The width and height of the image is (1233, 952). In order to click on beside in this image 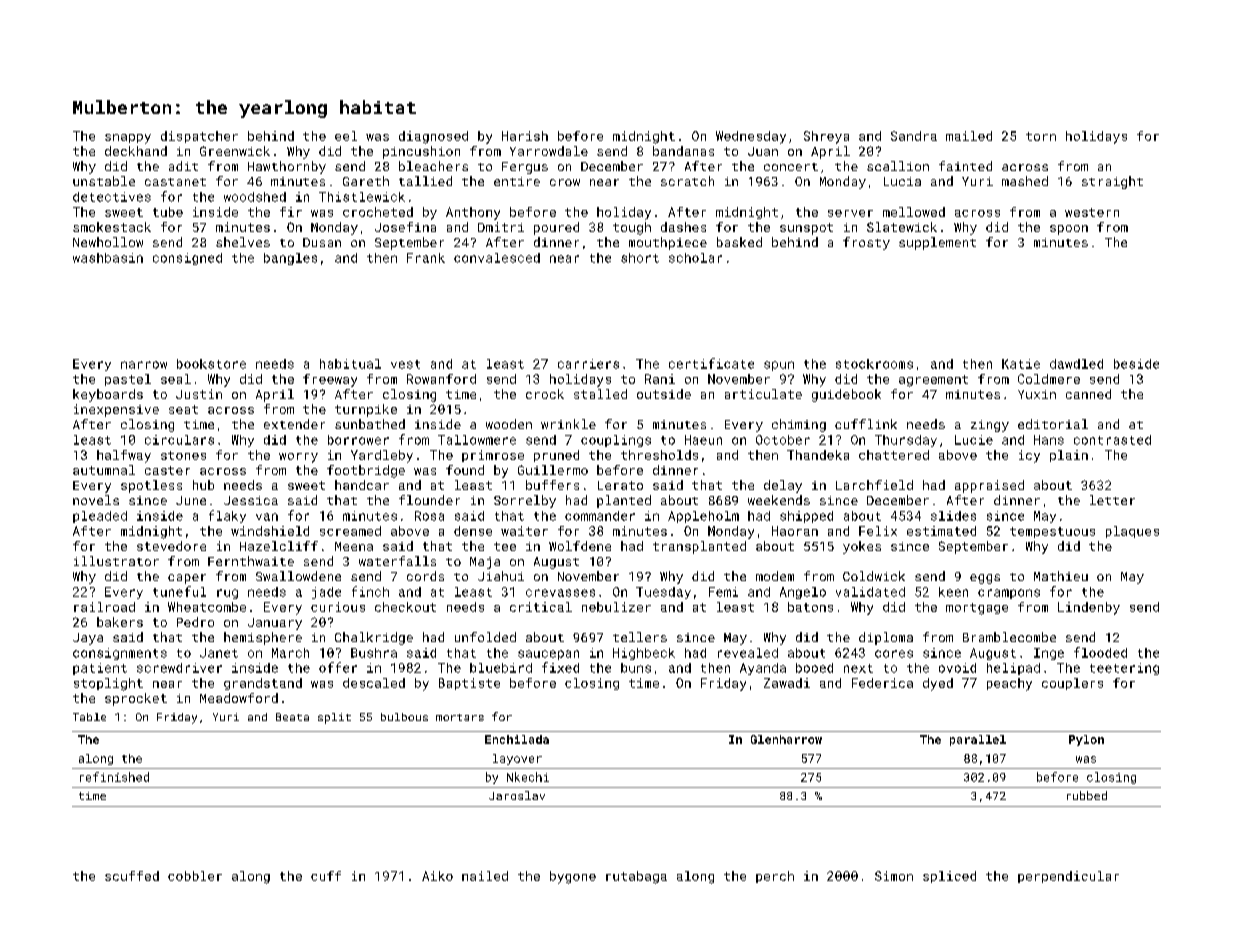, I will do `click(1136, 364)`.
